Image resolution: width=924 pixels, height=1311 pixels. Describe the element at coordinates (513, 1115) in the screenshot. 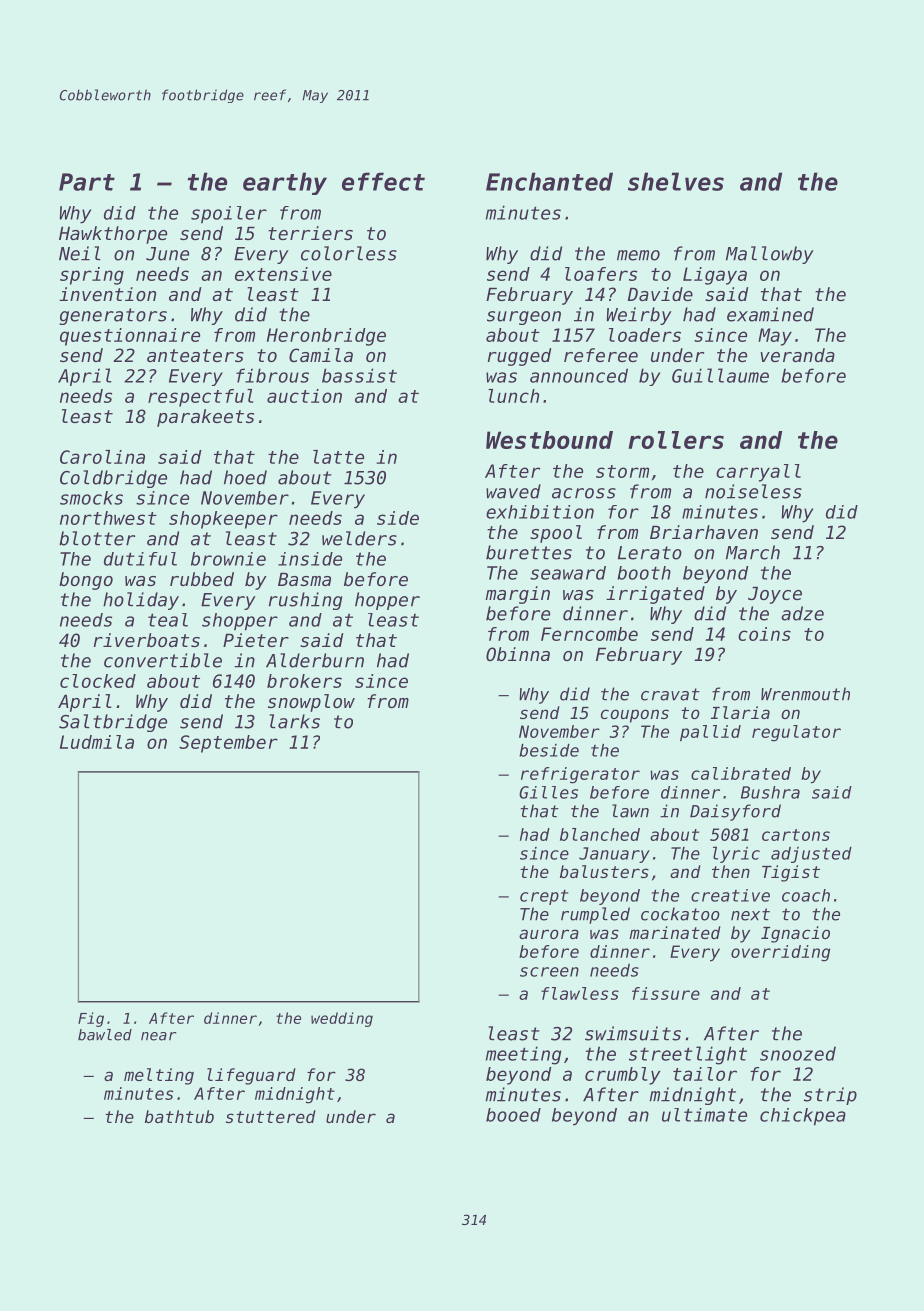

I see `booed` at that location.
